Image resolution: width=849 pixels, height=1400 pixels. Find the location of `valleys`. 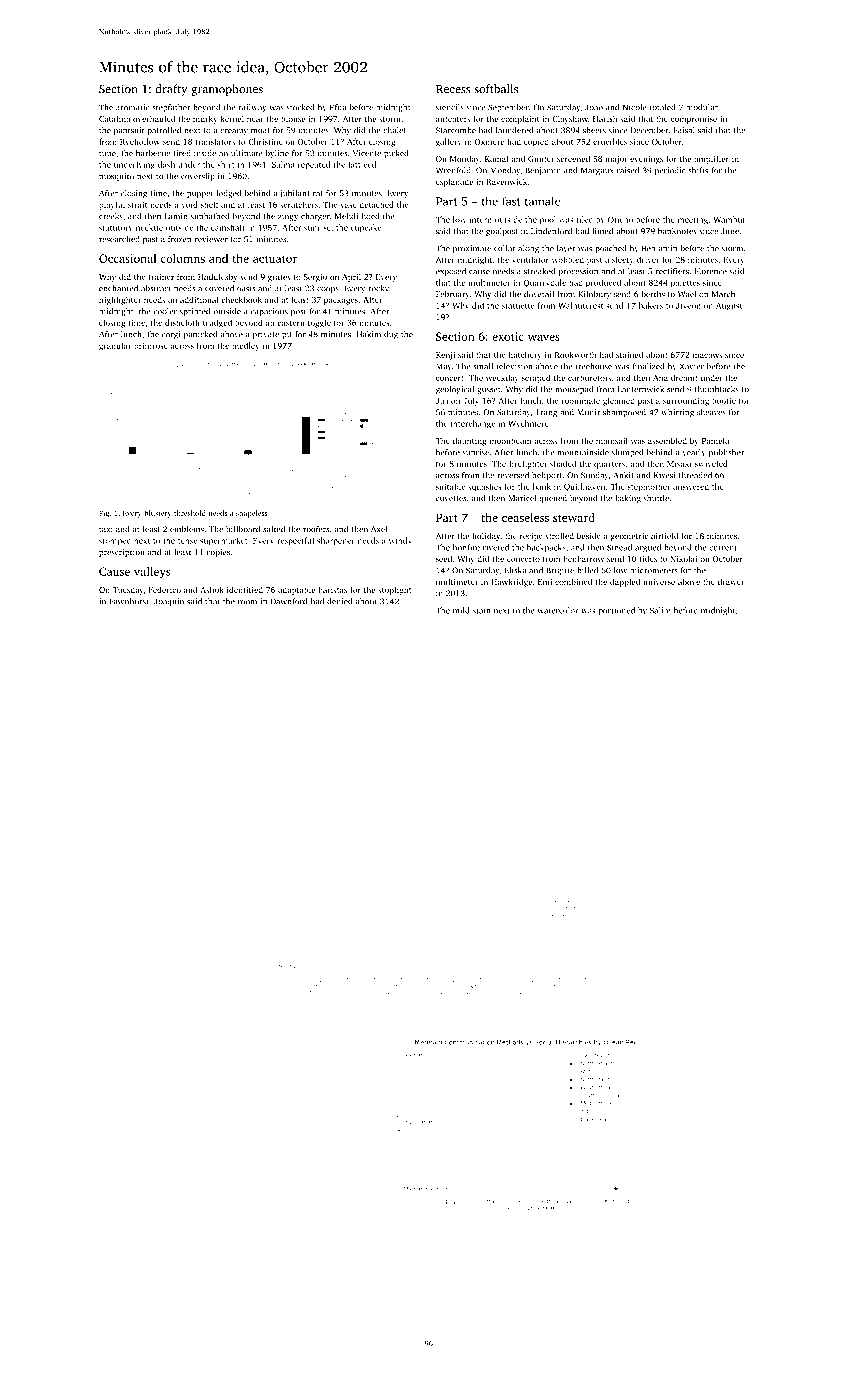

valleys is located at coordinates (152, 573).
